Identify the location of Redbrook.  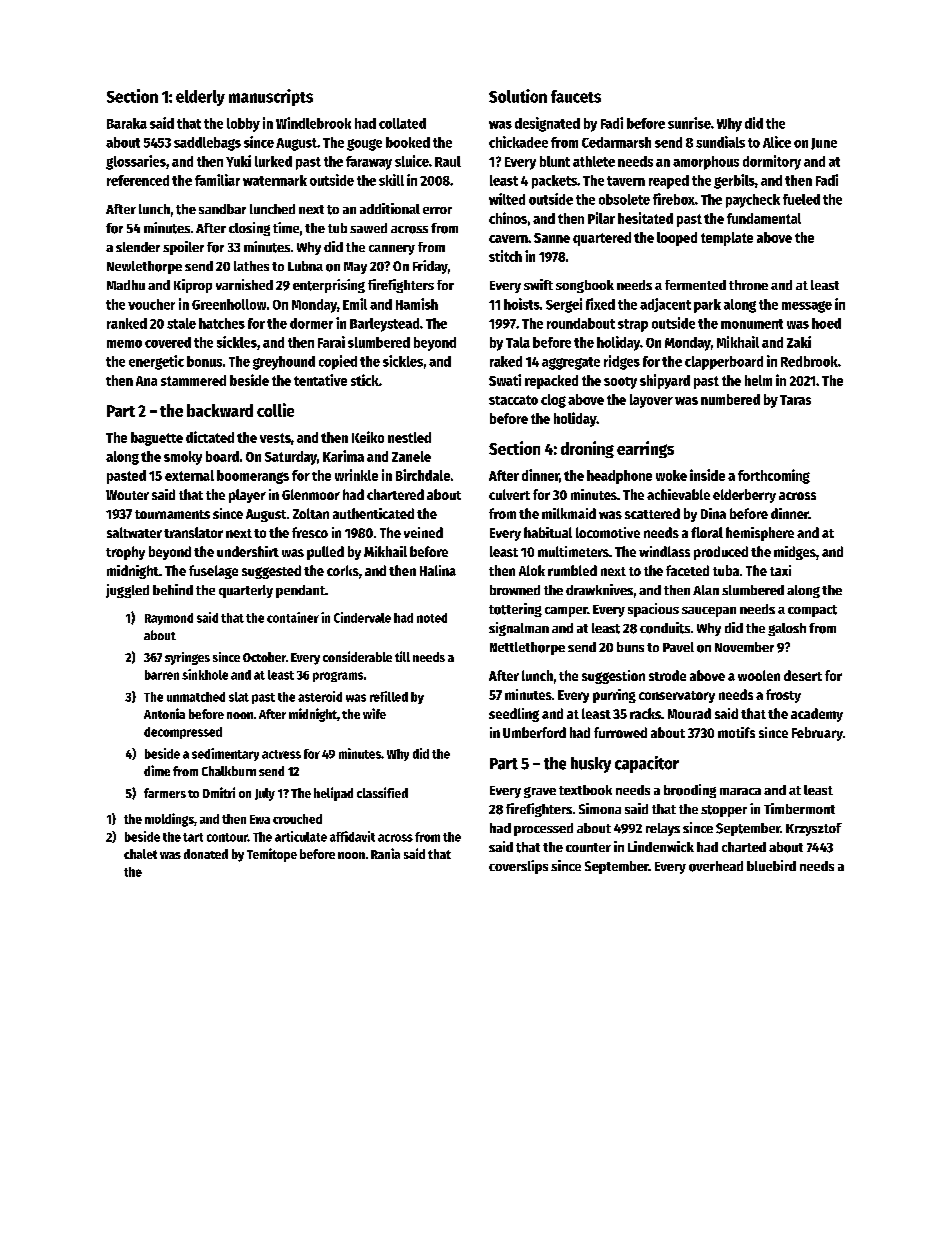
(809, 361).
